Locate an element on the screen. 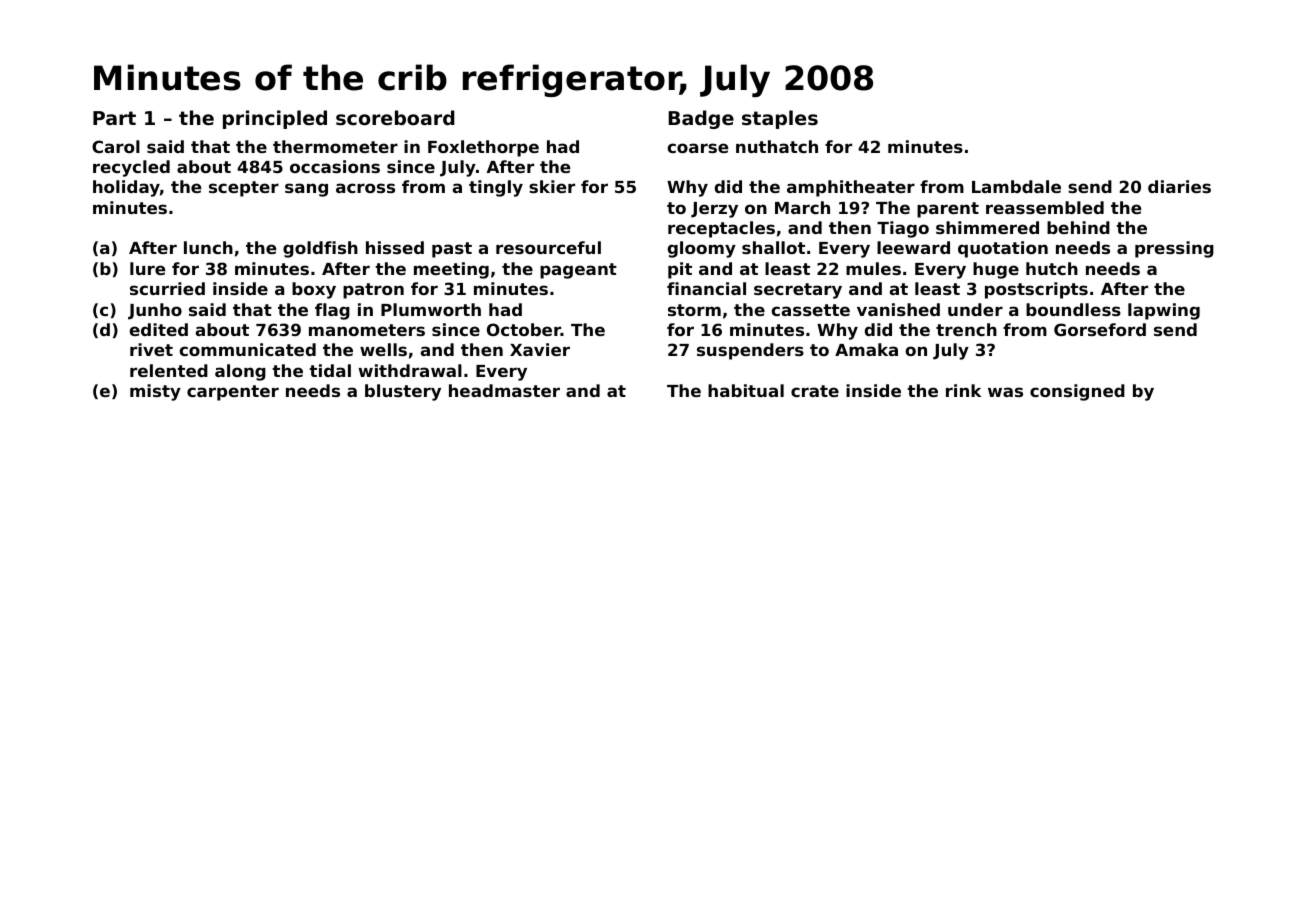 The image size is (1308, 924). misty is located at coordinates (155, 392).
